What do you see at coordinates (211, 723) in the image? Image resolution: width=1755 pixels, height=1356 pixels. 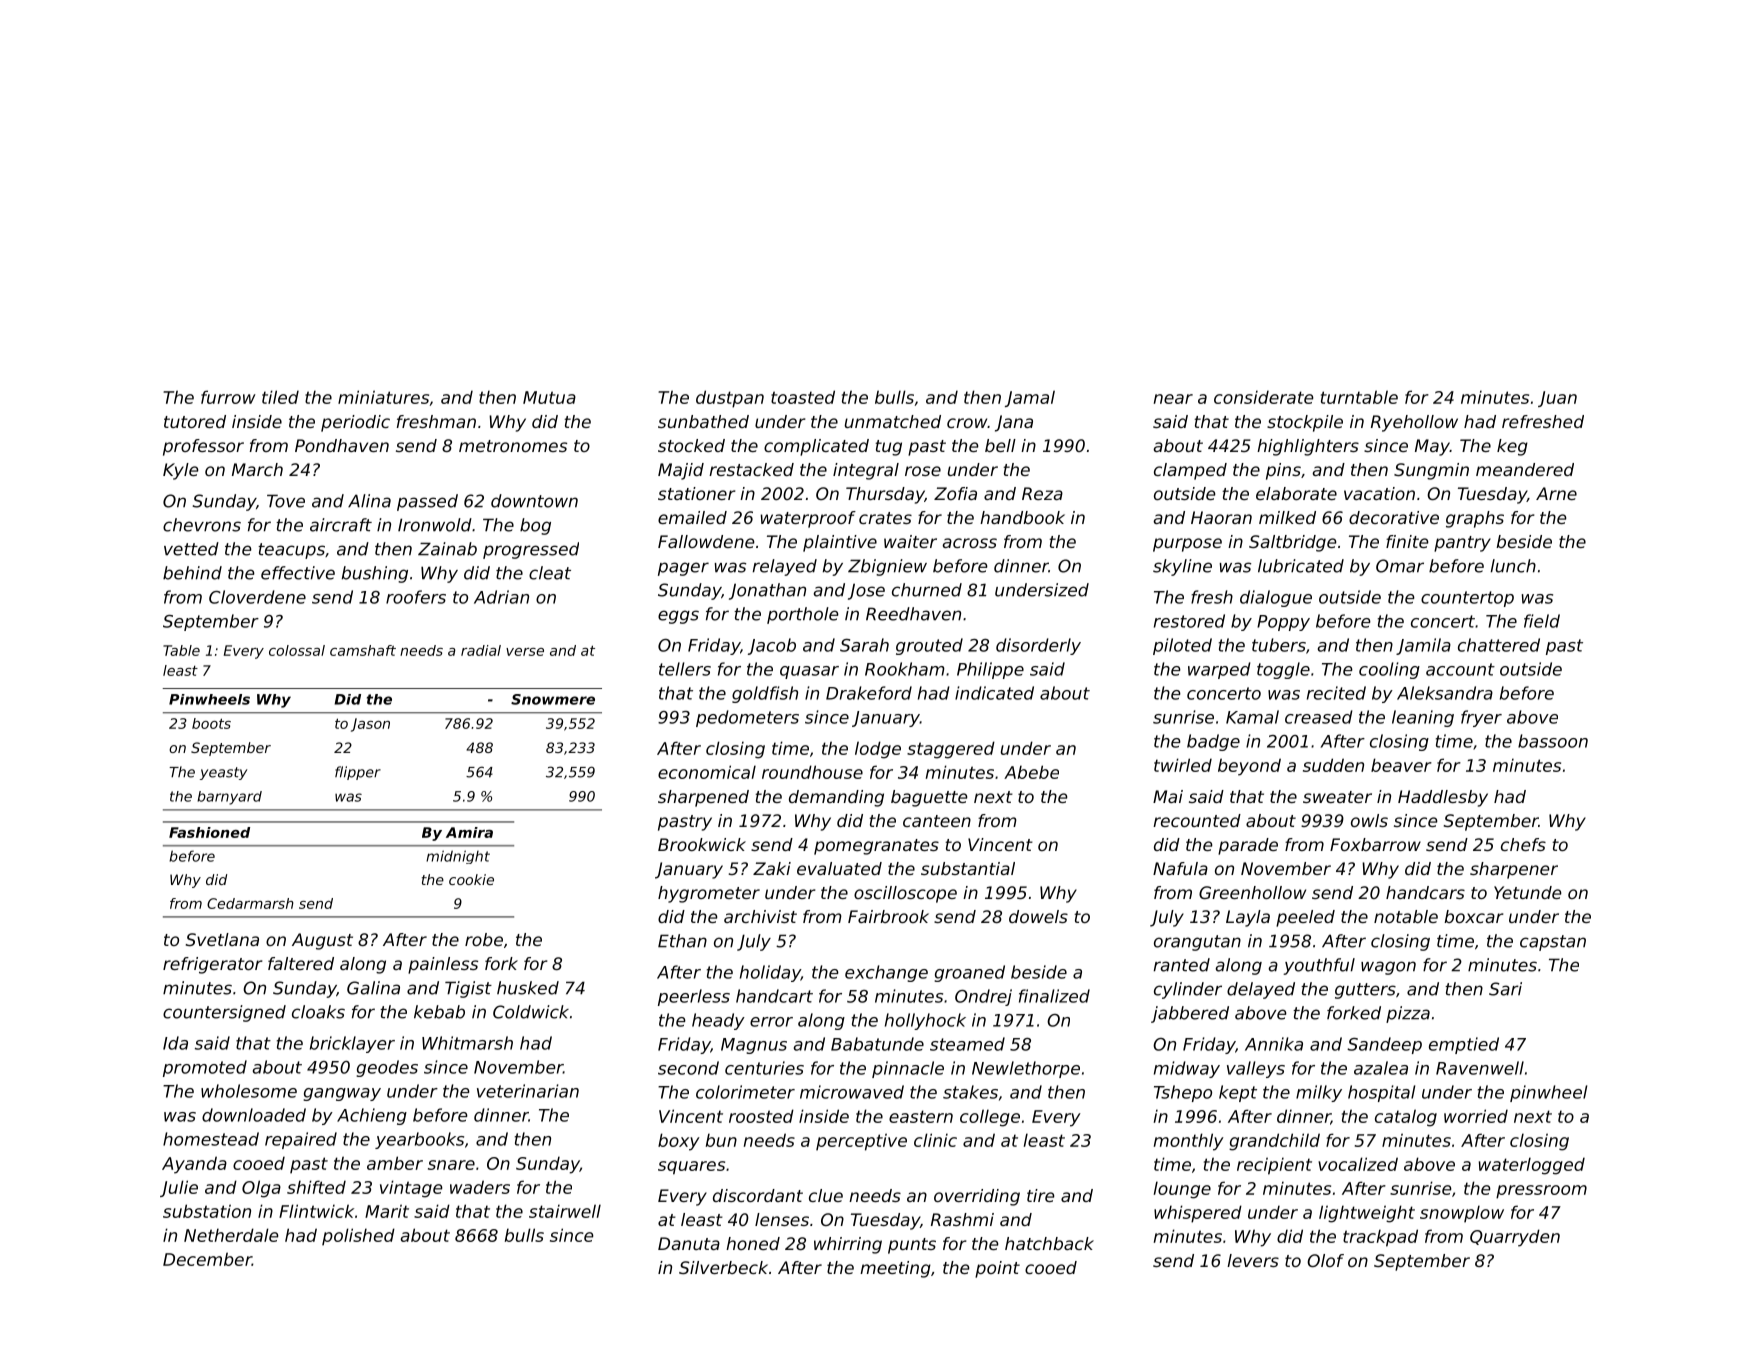 I see `boots` at bounding box center [211, 723].
